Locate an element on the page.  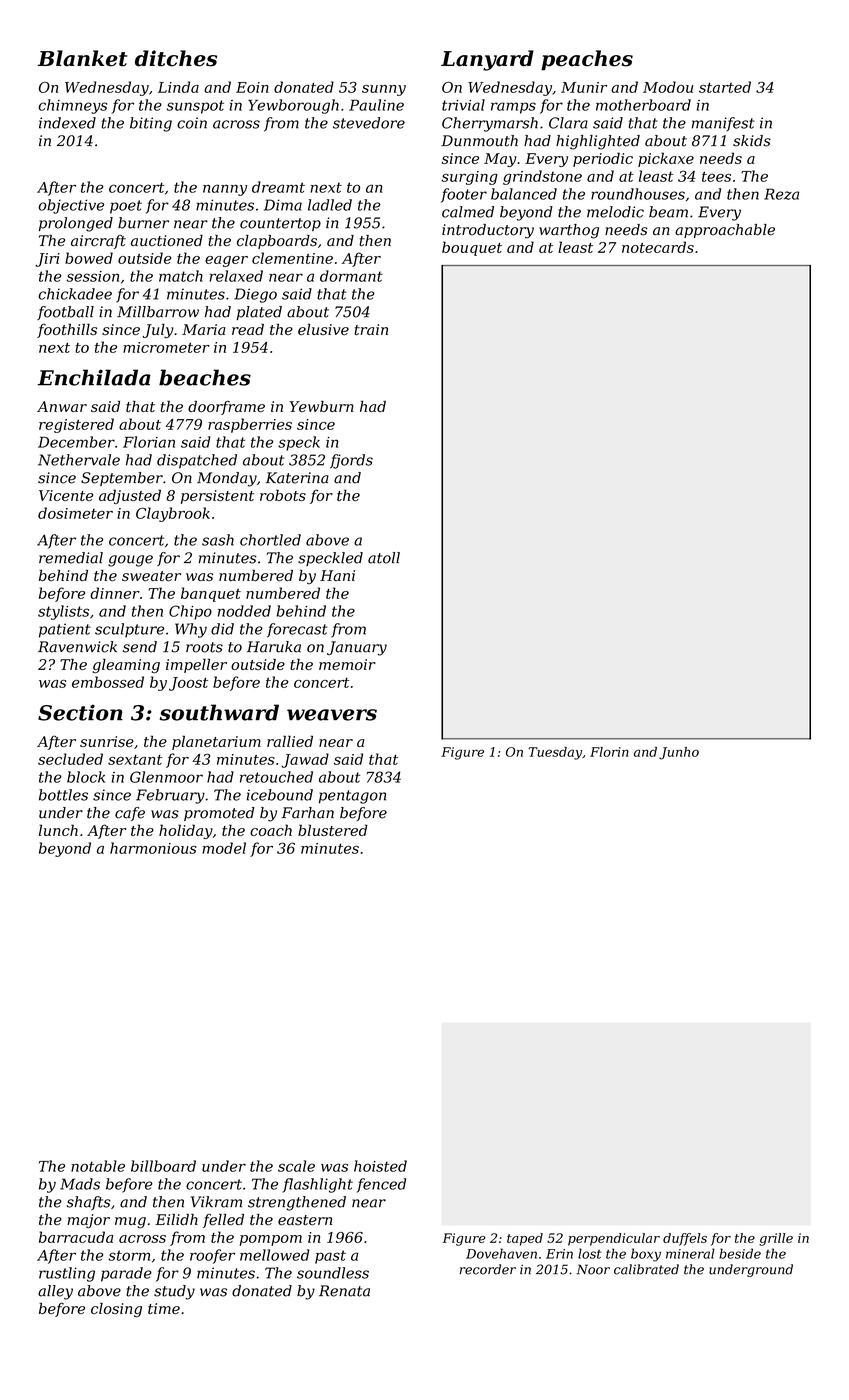
January is located at coordinates (357, 648).
